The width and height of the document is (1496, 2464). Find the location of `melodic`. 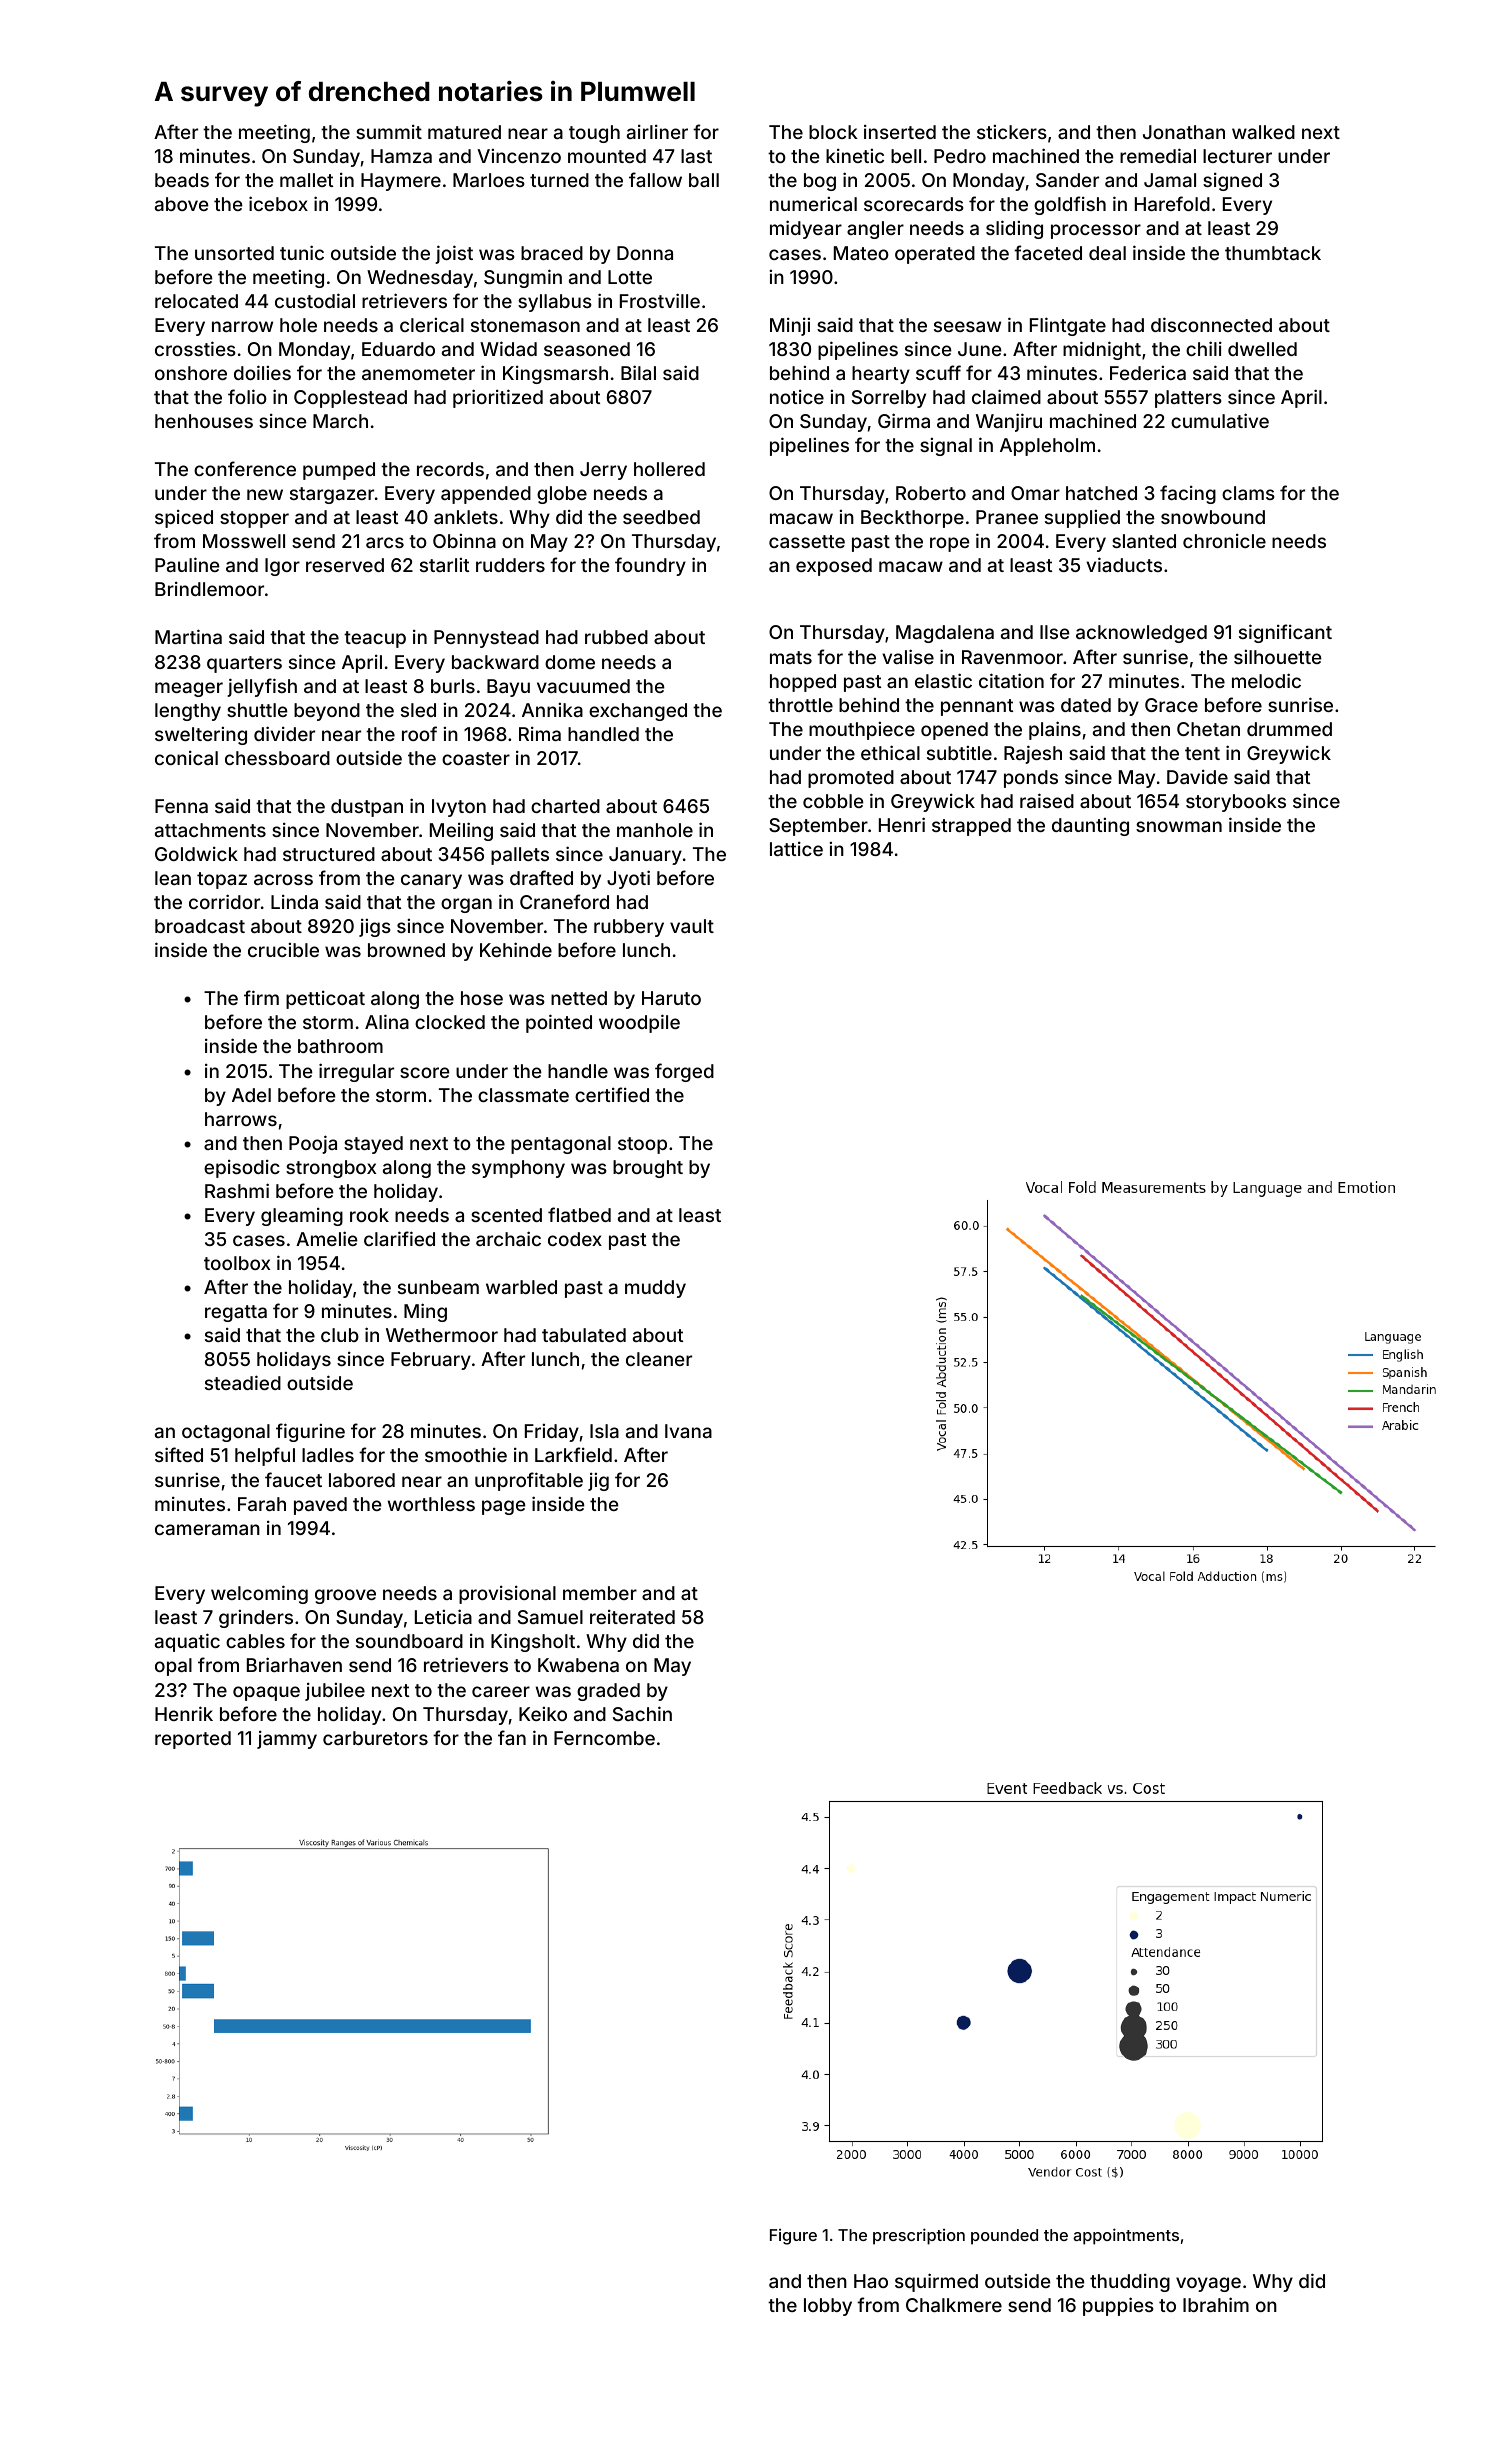

melodic is located at coordinates (1266, 680).
